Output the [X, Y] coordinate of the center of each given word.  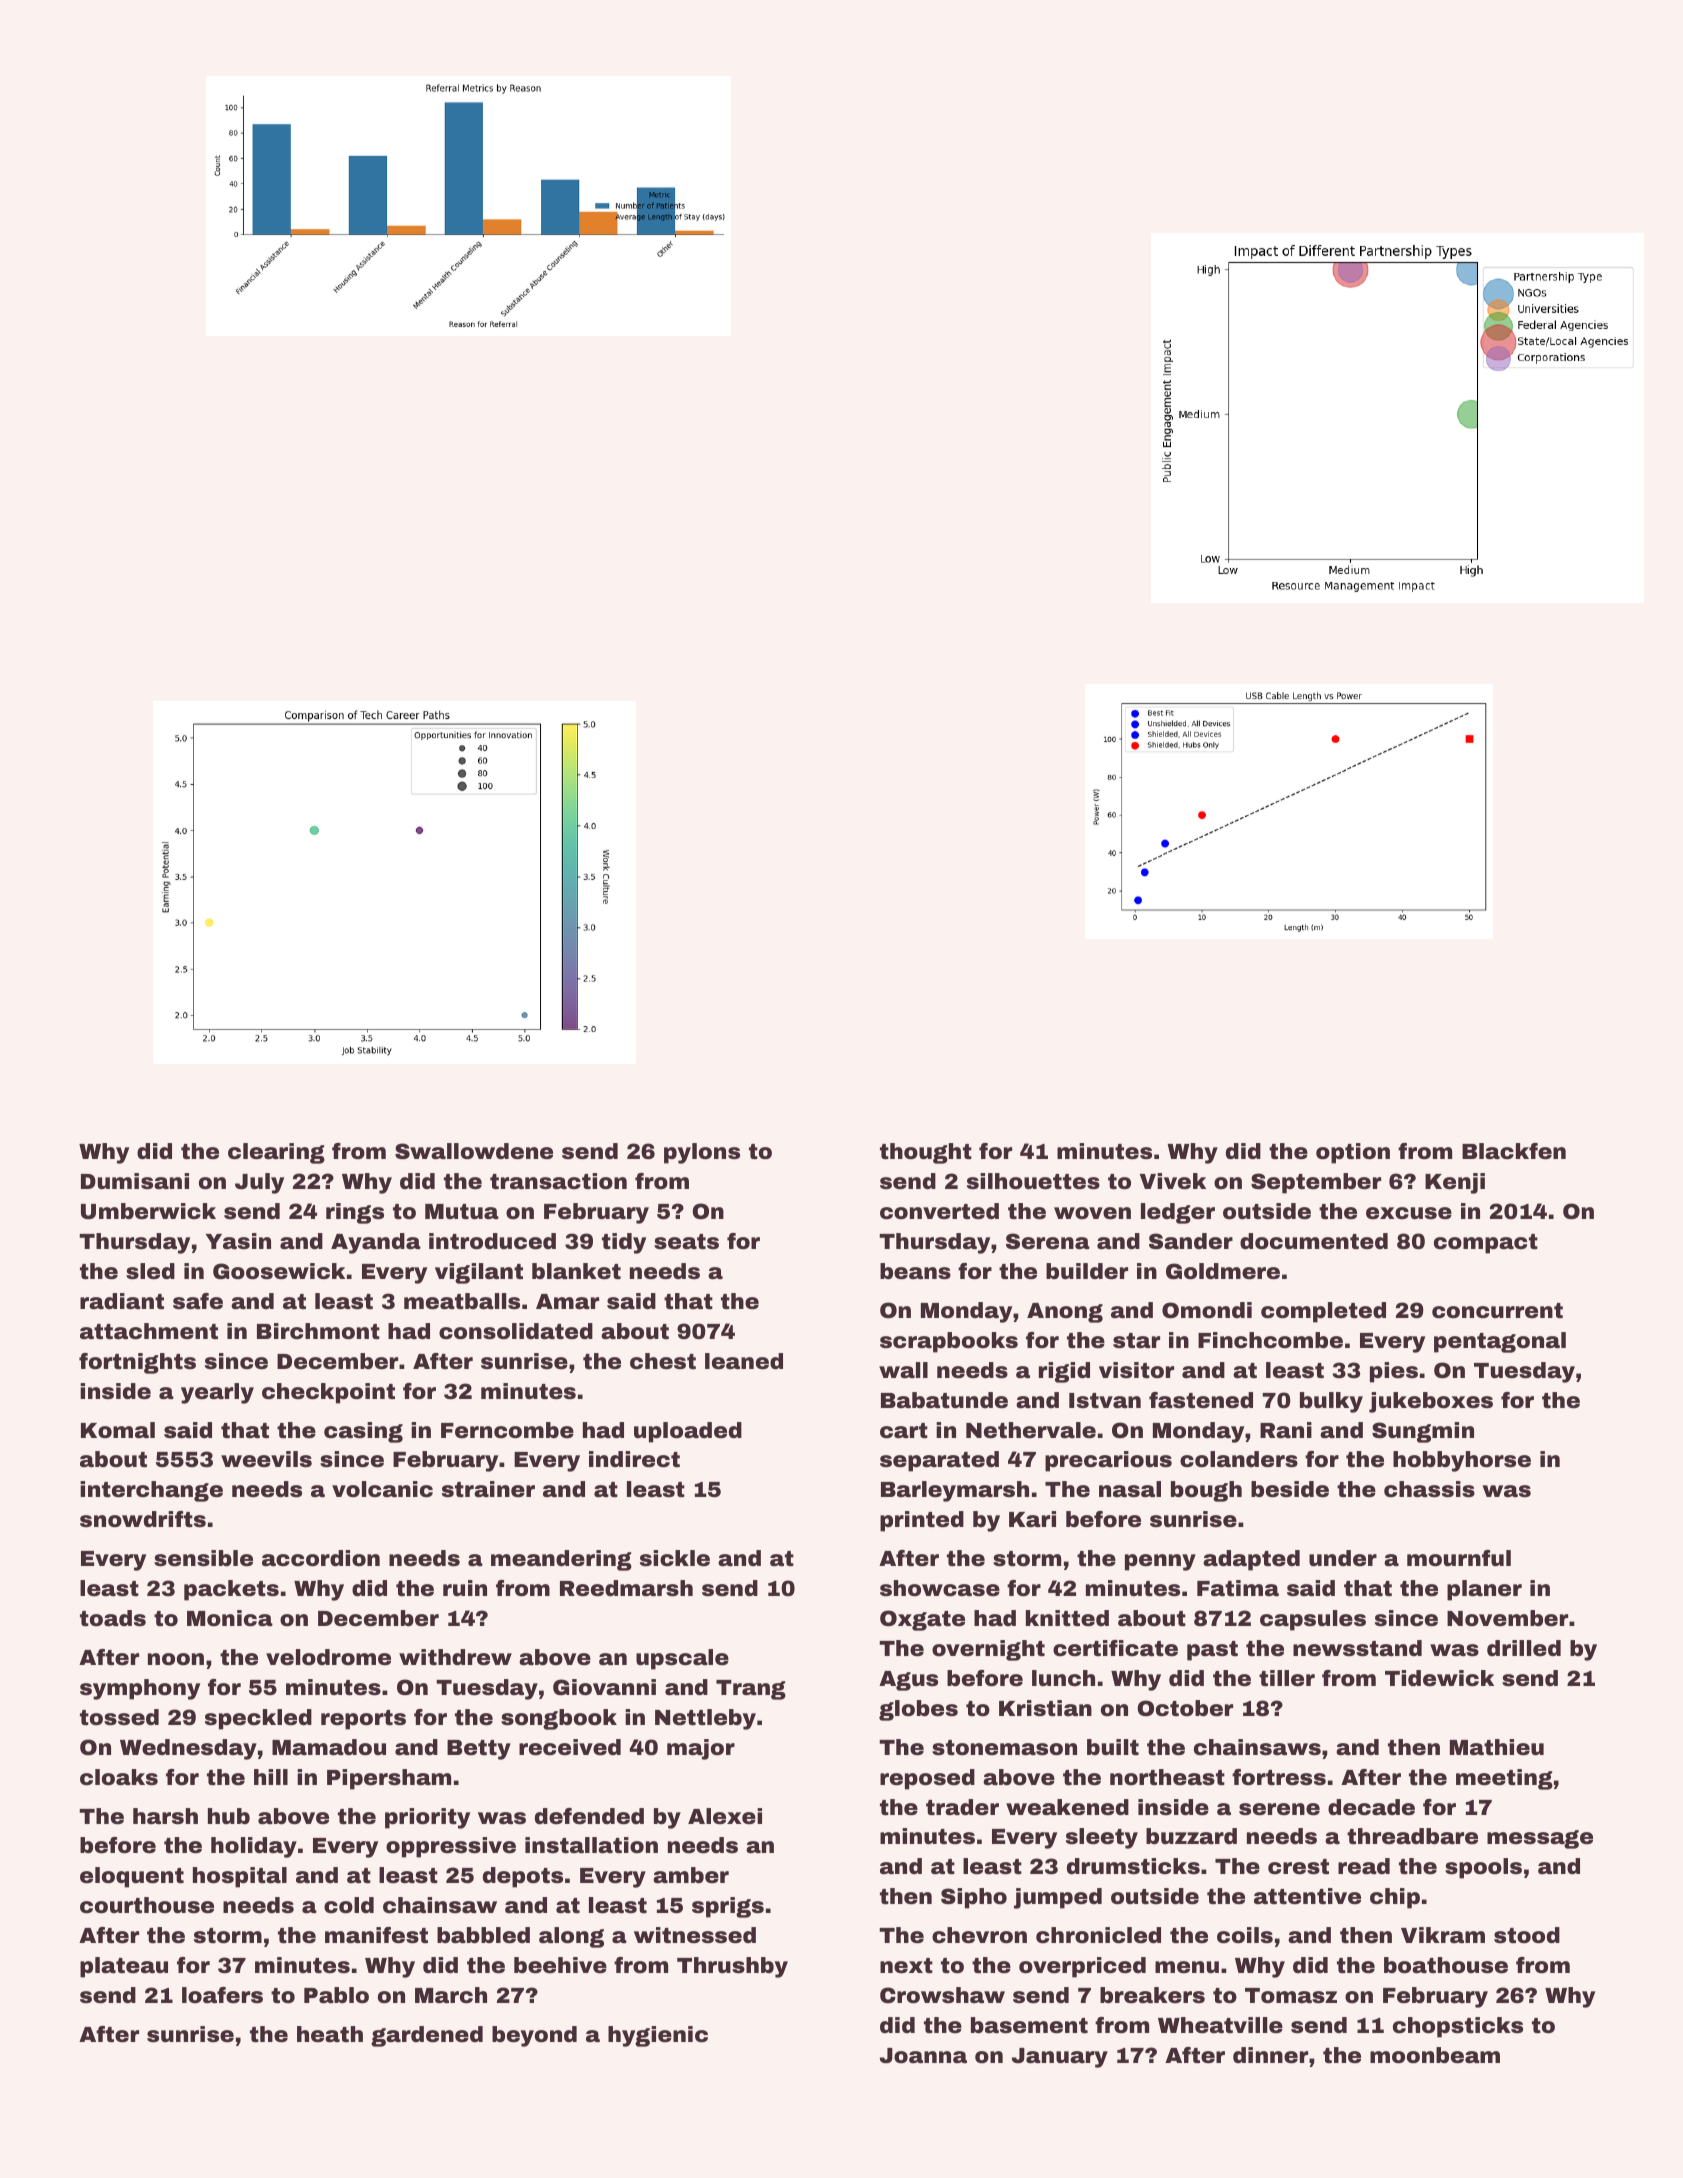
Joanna [923, 2055]
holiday [254, 1847]
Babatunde [944, 1400]
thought [926, 1153]
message [1540, 1839]
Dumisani [135, 1181]
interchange [151, 1491]
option [1353, 1153]
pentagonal [1500, 1342]
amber [691, 1875]
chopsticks [1458, 2027]
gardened [427, 2036]
